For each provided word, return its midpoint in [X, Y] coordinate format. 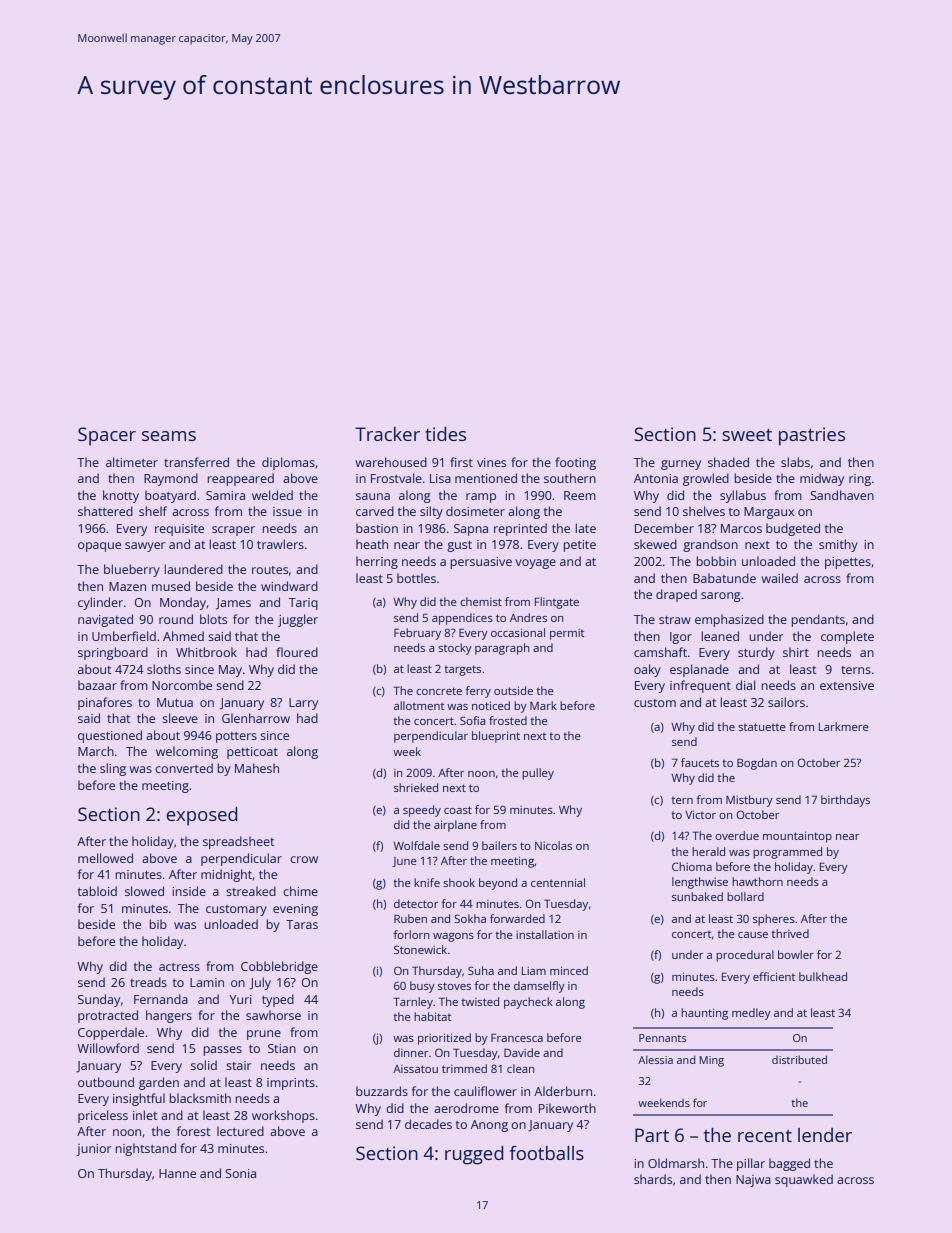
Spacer [107, 436]
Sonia [240, 1173]
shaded [728, 462]
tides [445, 434]
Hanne [177, 1173]
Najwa [753, 1181]
